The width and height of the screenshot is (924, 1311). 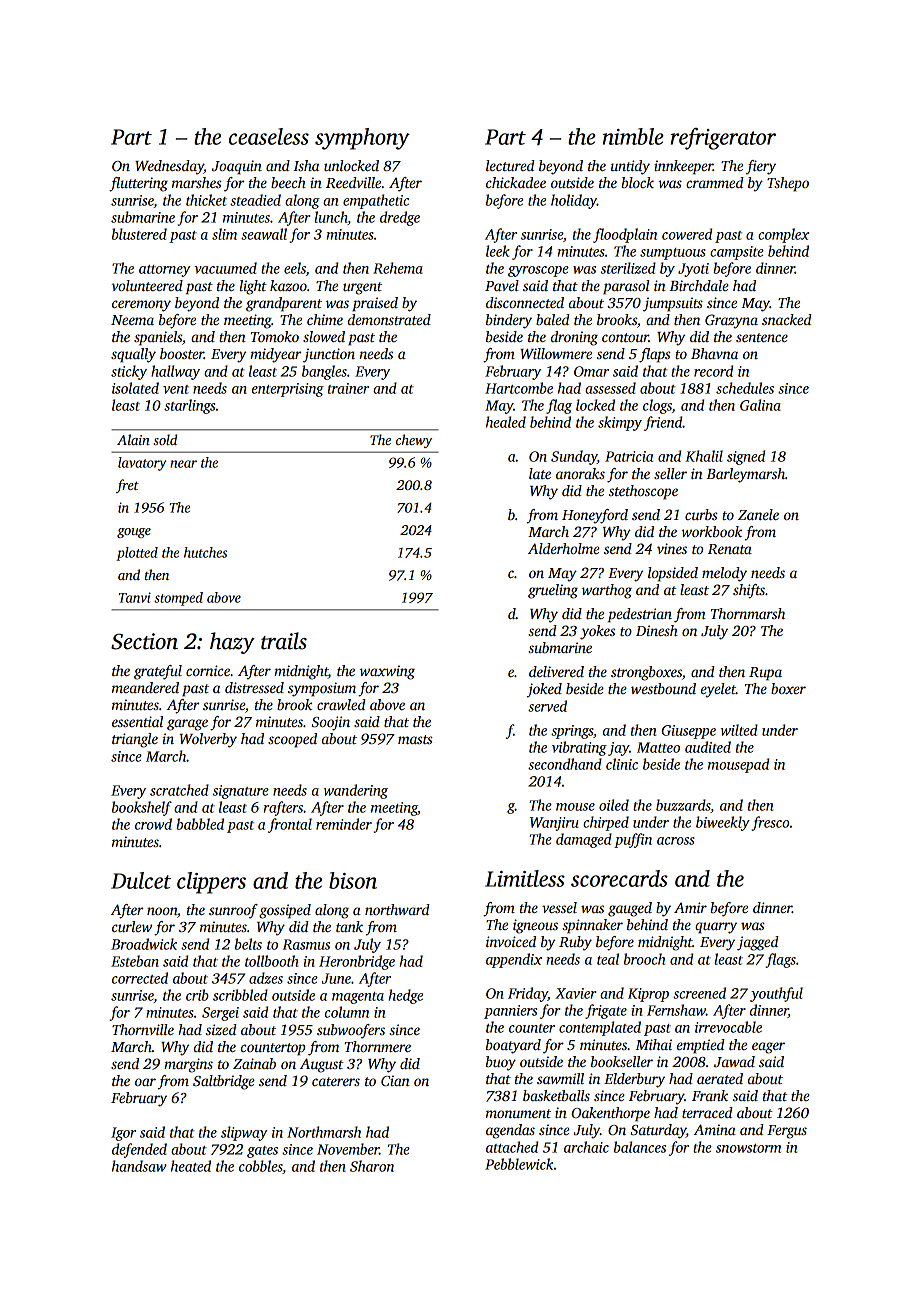 I want to click on handsaw, so click(x=139, y=1166).
